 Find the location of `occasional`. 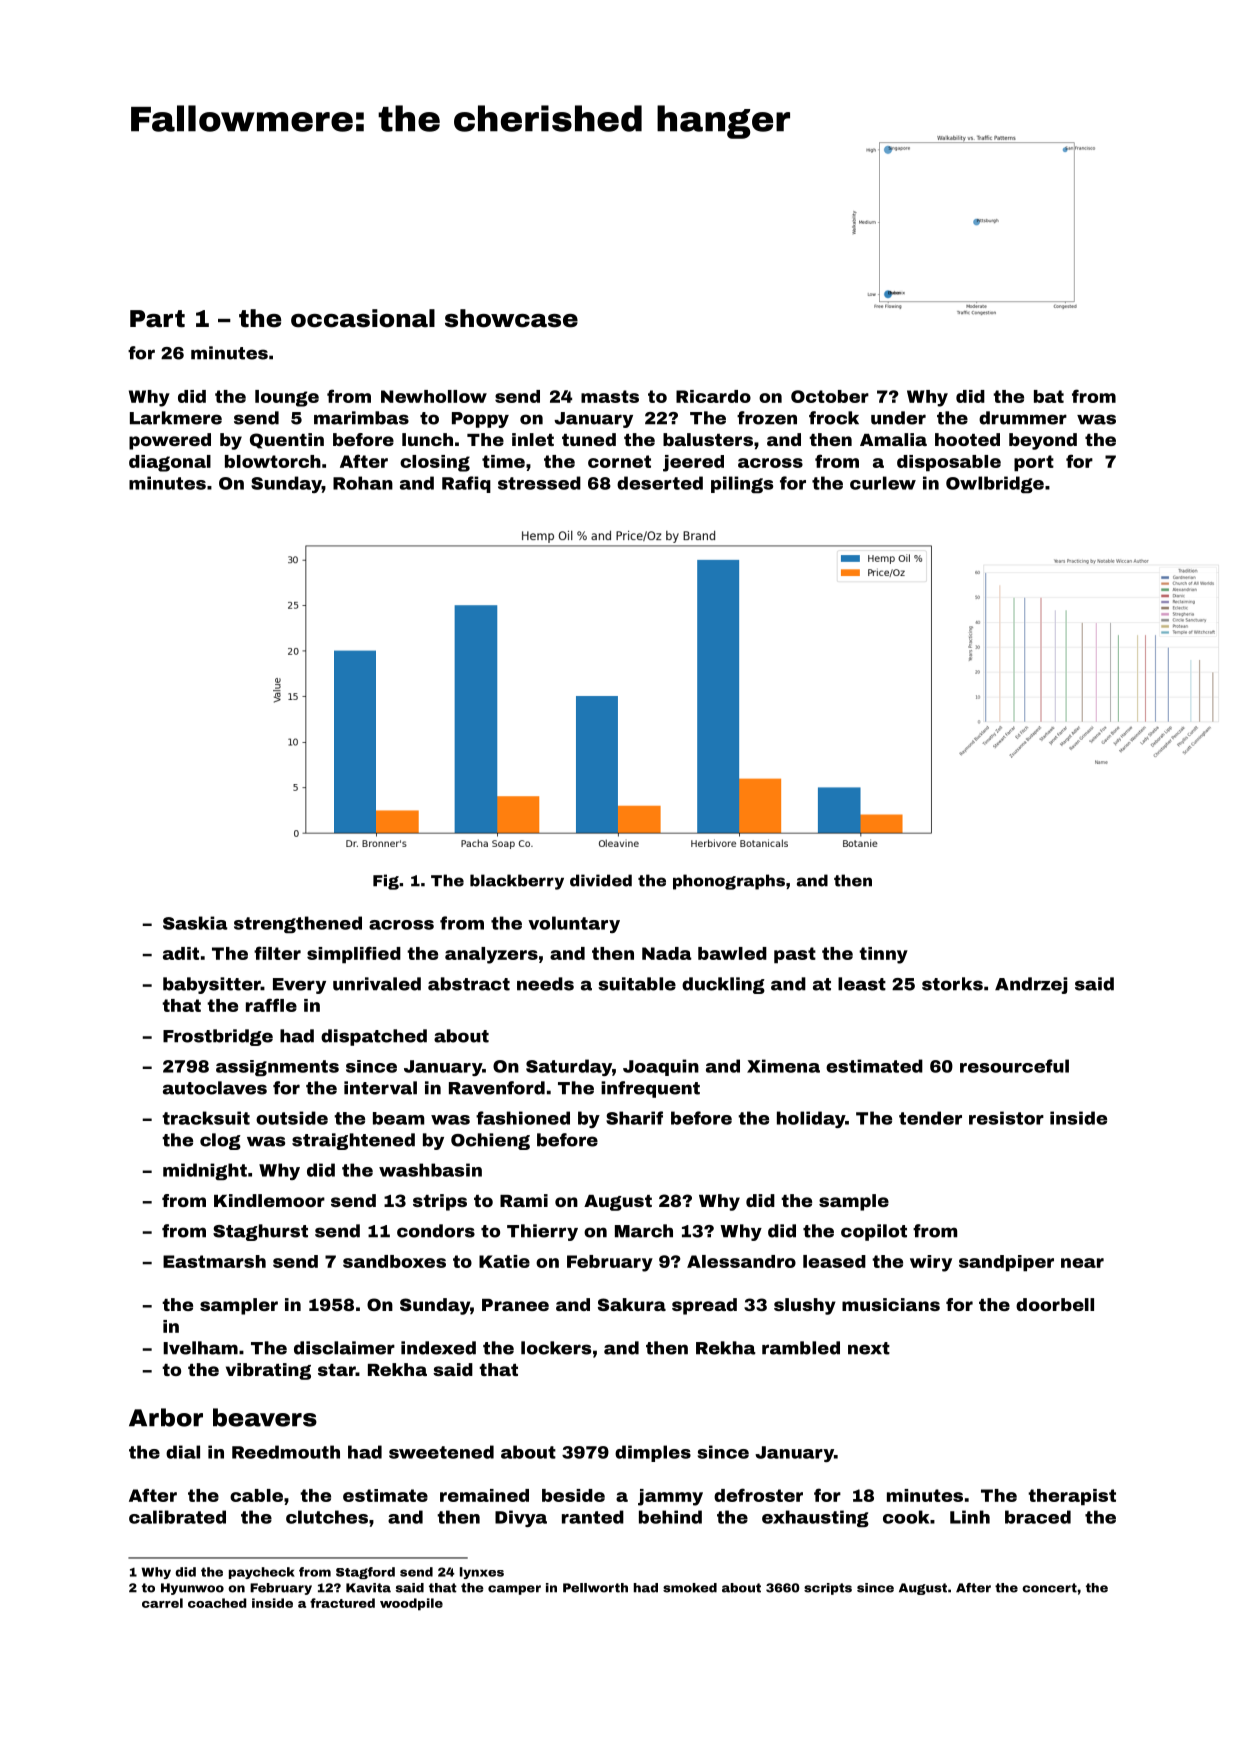

occasional is located at coordinates (363, 318).
